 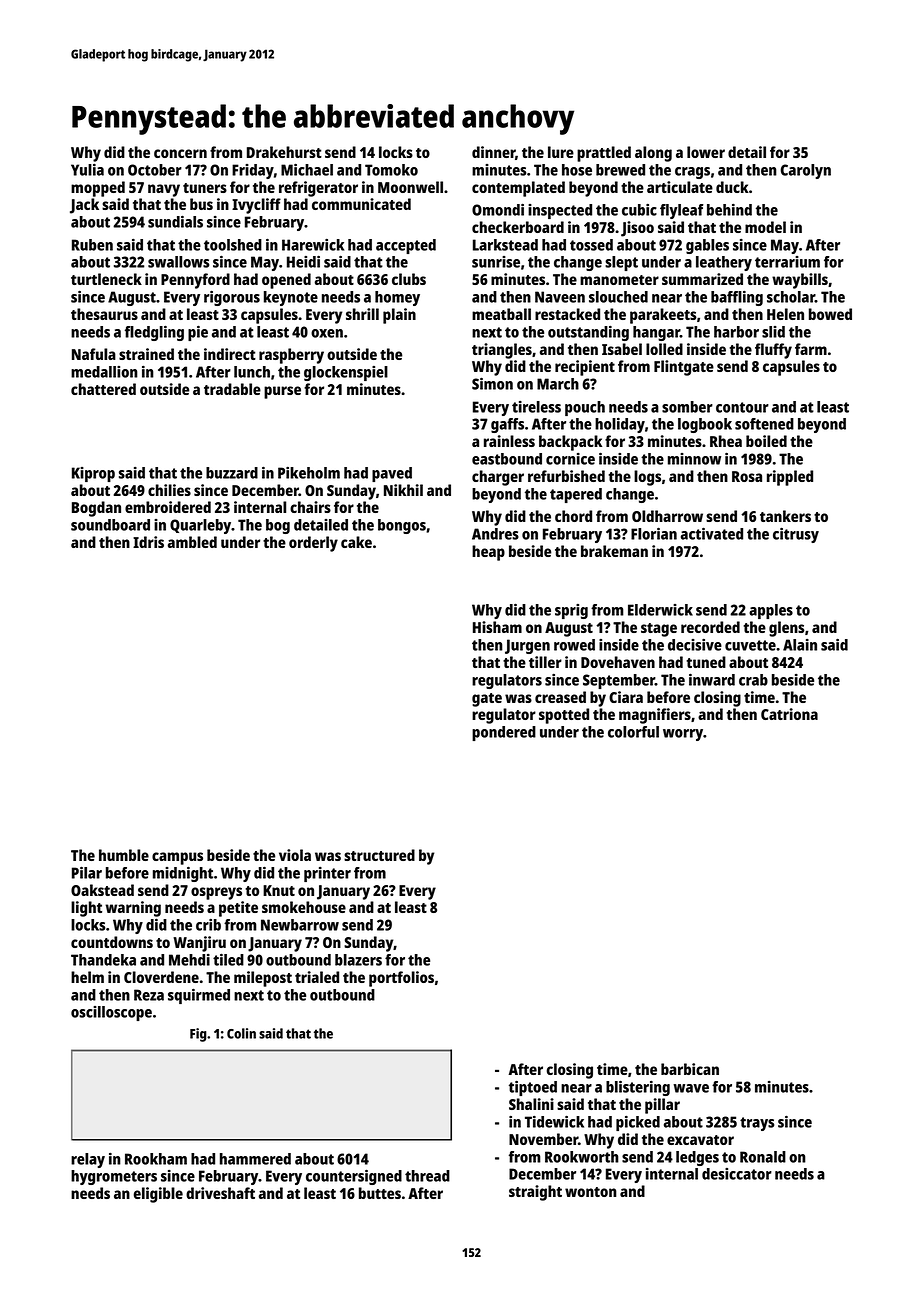 I want to click on worry, so click(x=683, y=735).
